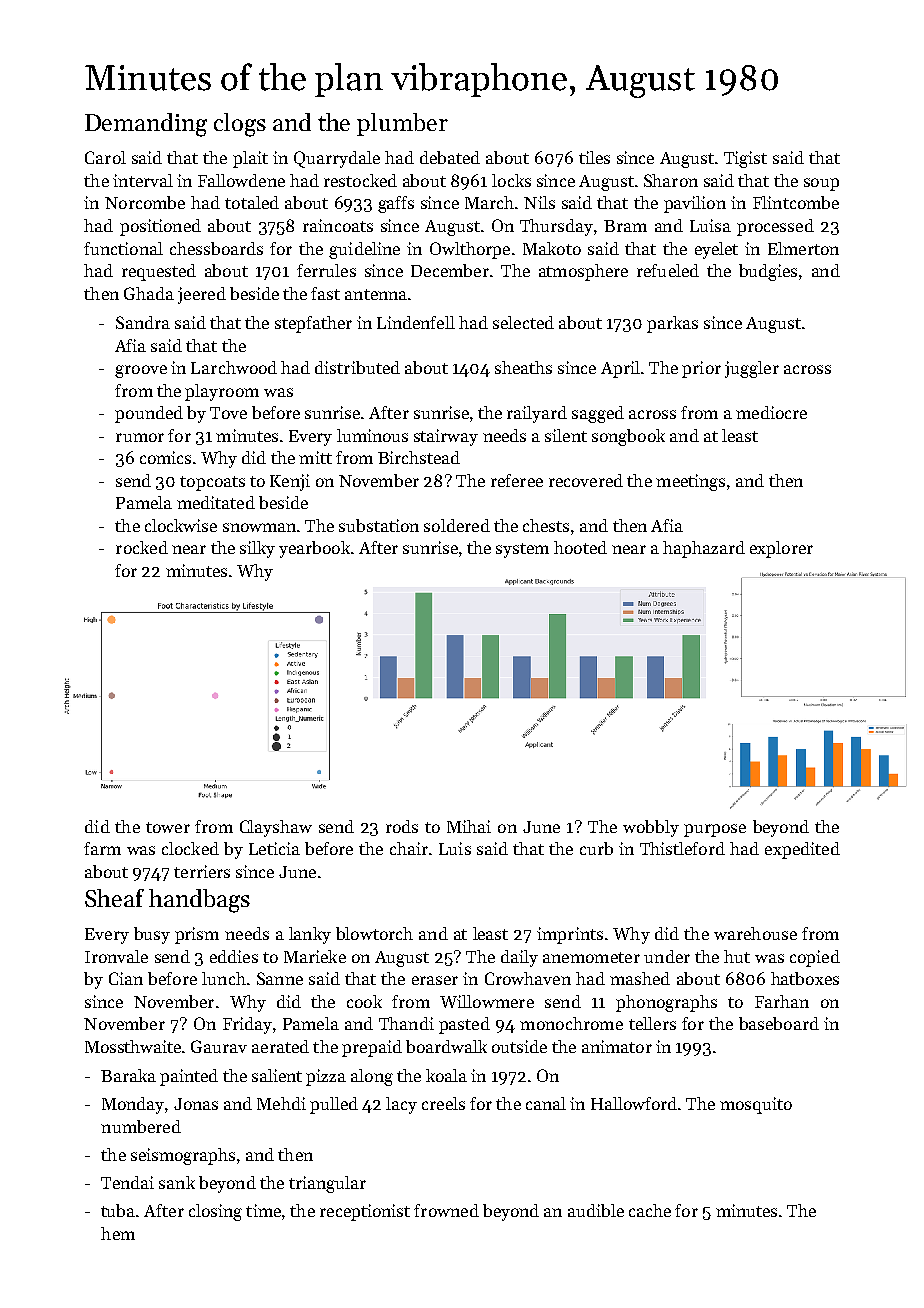 The width and height of the screenshot is (924, 1308). What do you see at coordinates (142, 547) in the screenshot?
I see `rocked` at bounding box center [142, 547].
